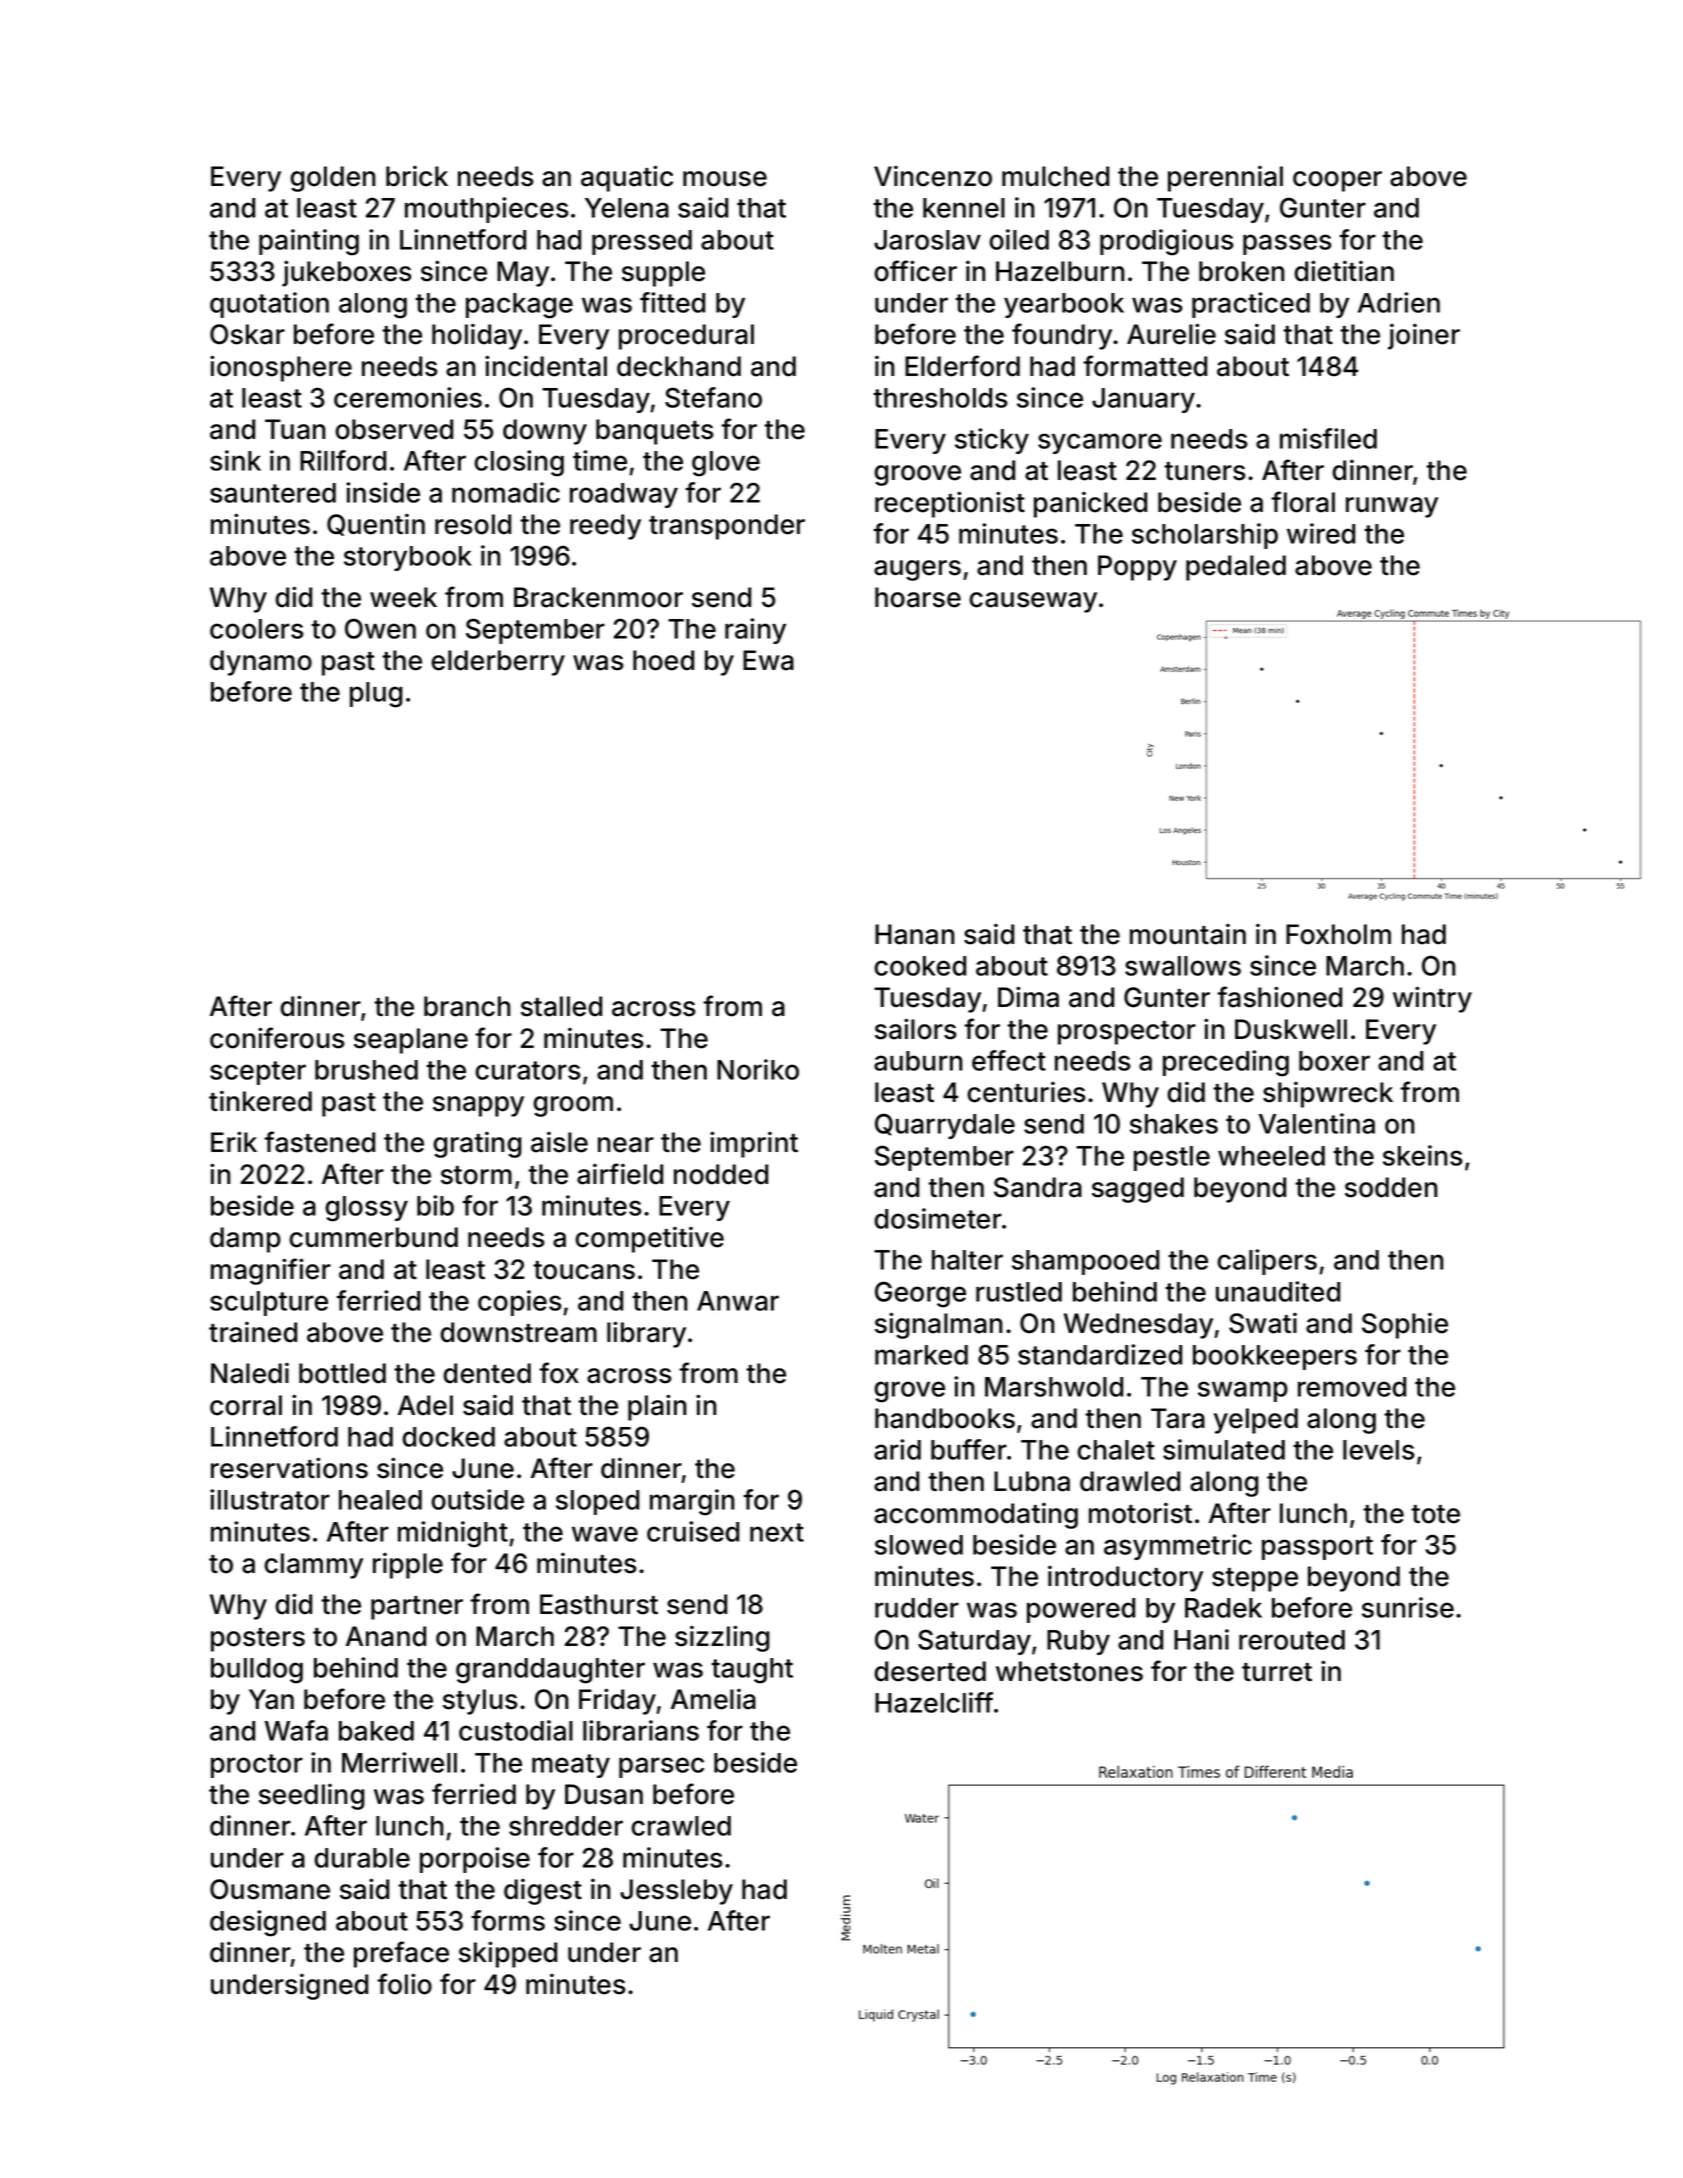  I want to click on Adrien, so click(1399, 302).
